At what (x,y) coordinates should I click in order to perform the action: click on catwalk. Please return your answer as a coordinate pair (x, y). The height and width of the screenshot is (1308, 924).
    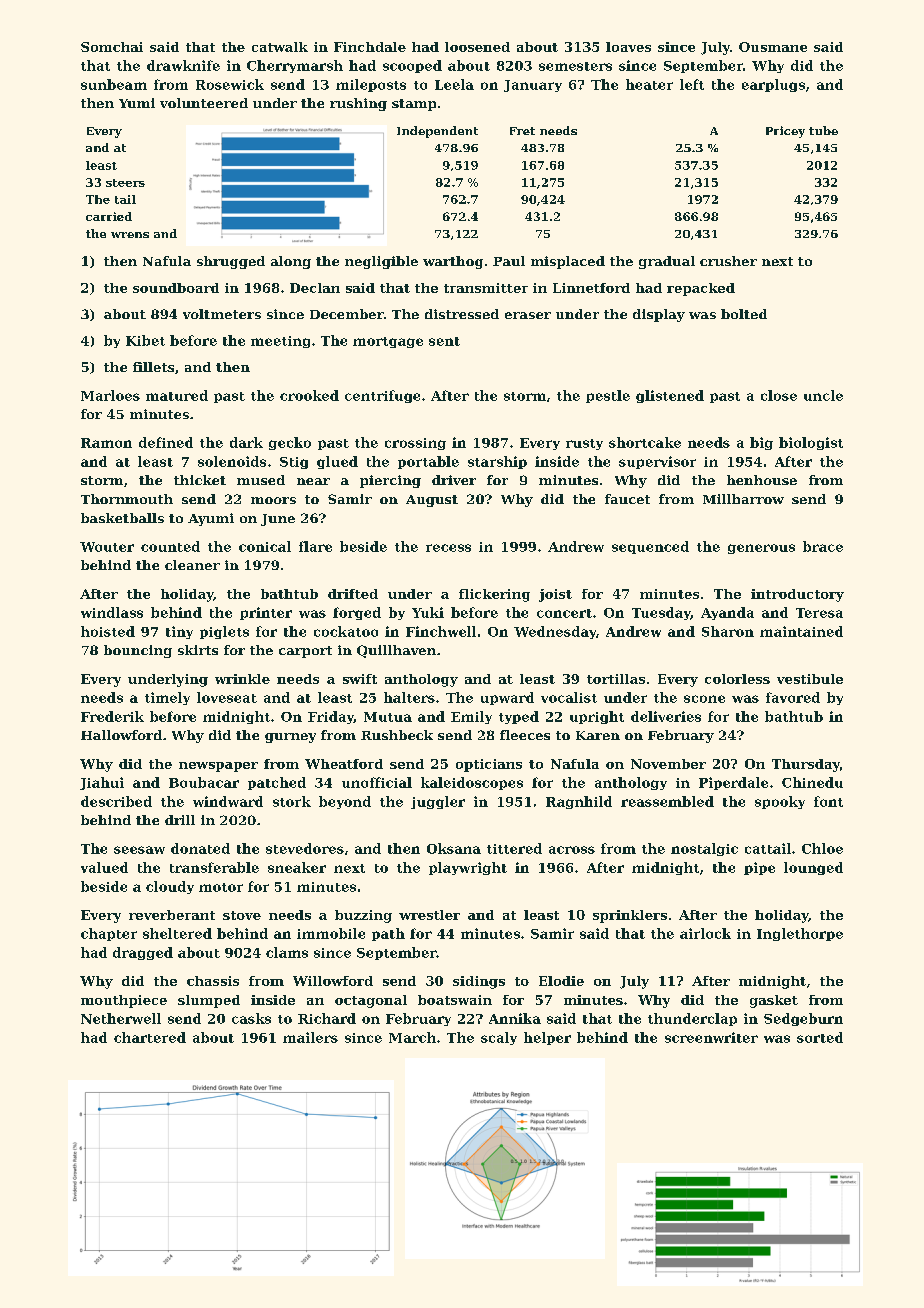
    Looking at the image, I should click on (280, 47).
